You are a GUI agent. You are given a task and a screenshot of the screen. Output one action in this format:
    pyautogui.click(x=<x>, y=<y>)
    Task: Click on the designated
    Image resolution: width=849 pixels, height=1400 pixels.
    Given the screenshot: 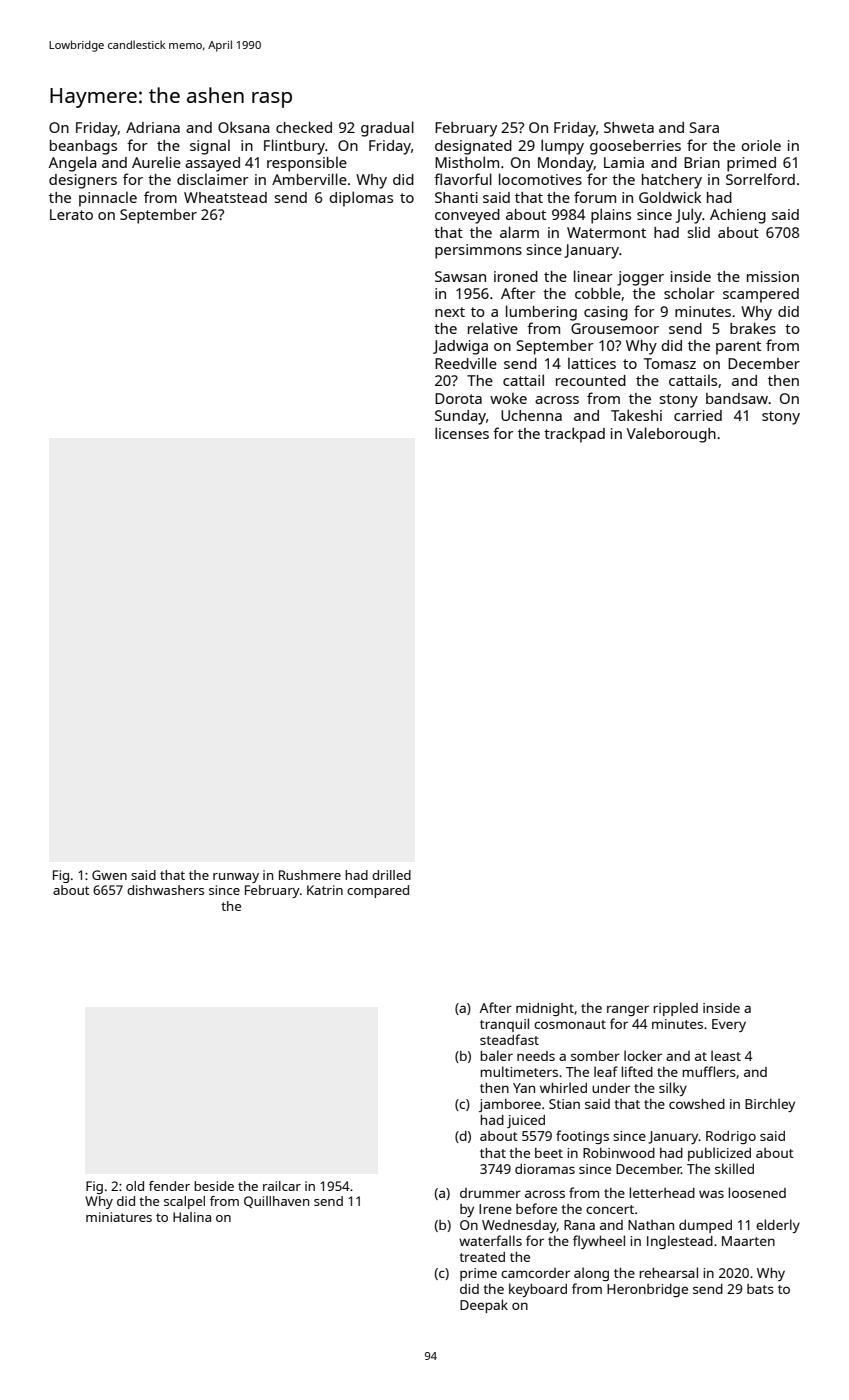 What is the action you would take?
    pyautogui.click(x=473, y=147)
